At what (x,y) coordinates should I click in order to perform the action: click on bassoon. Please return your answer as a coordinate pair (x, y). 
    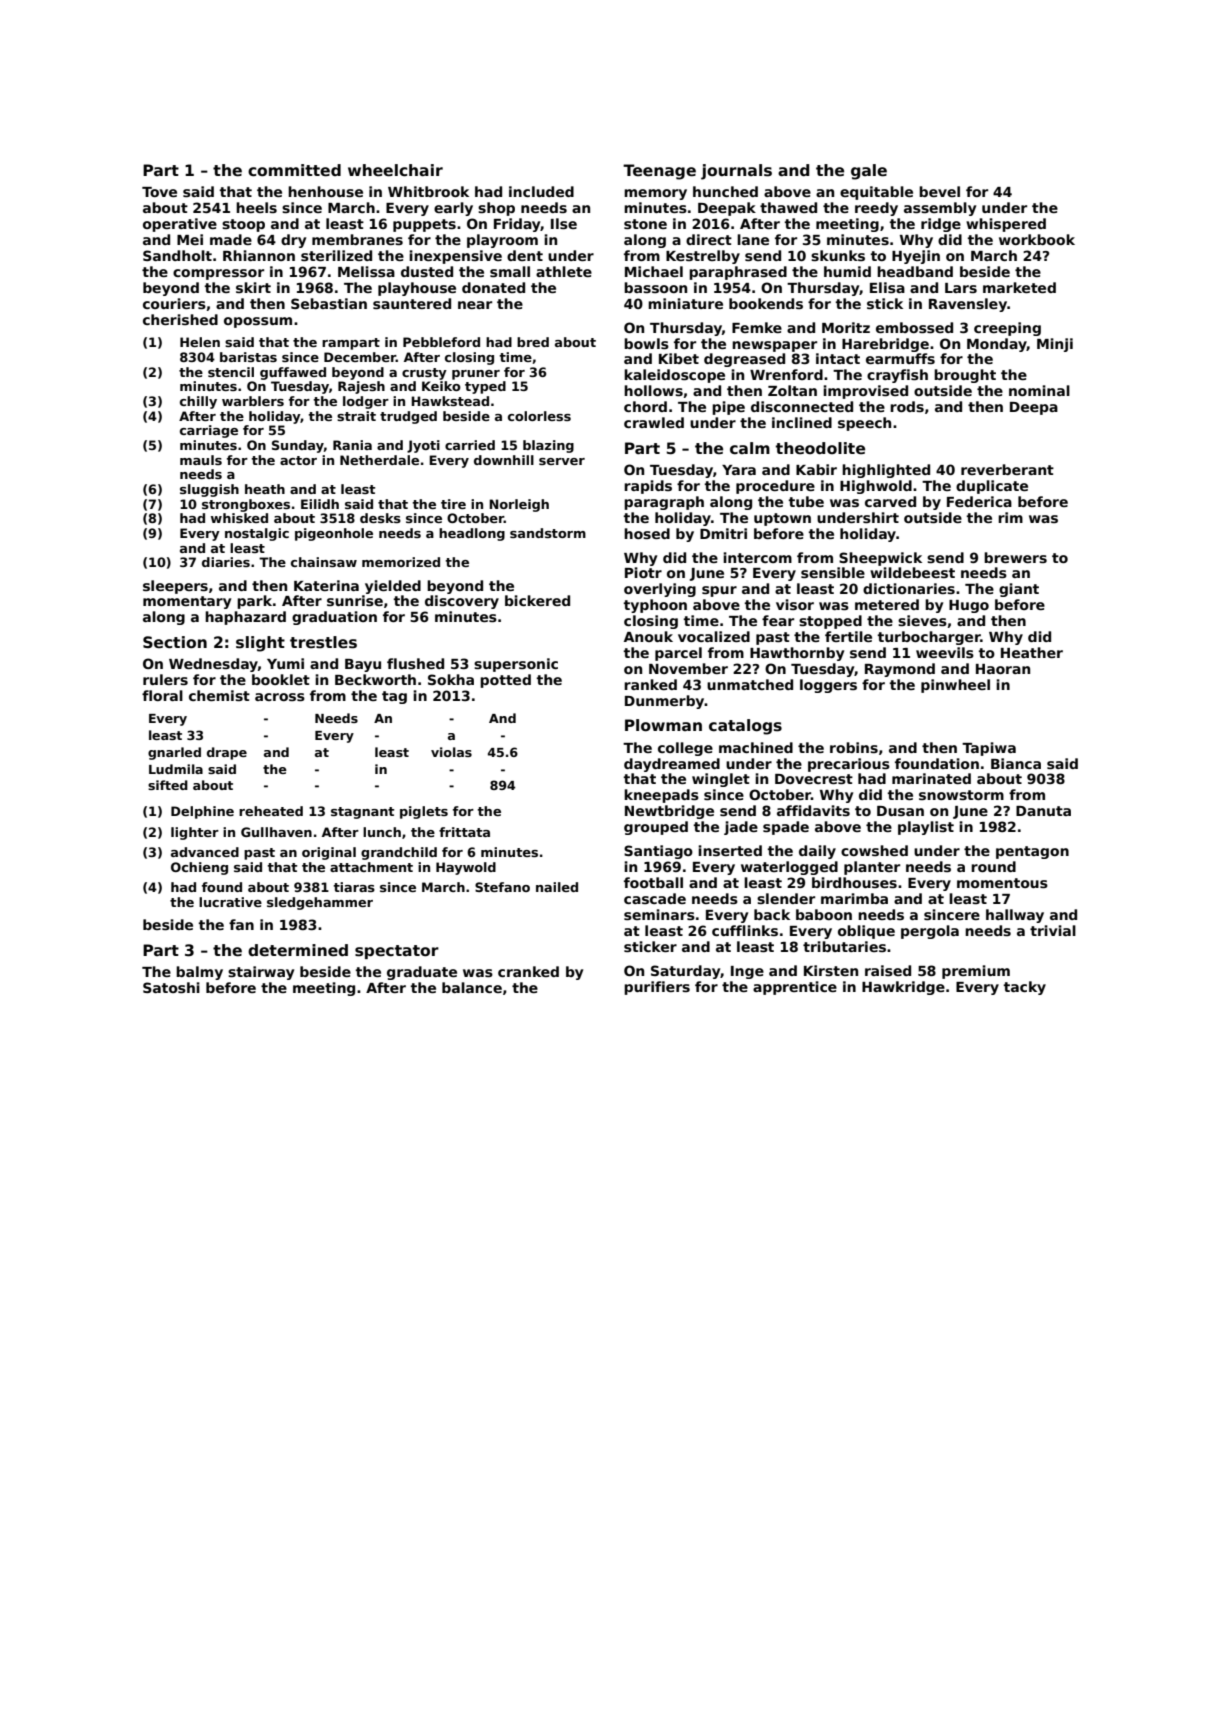
    Looking at the image, I should click on (655, 287).
